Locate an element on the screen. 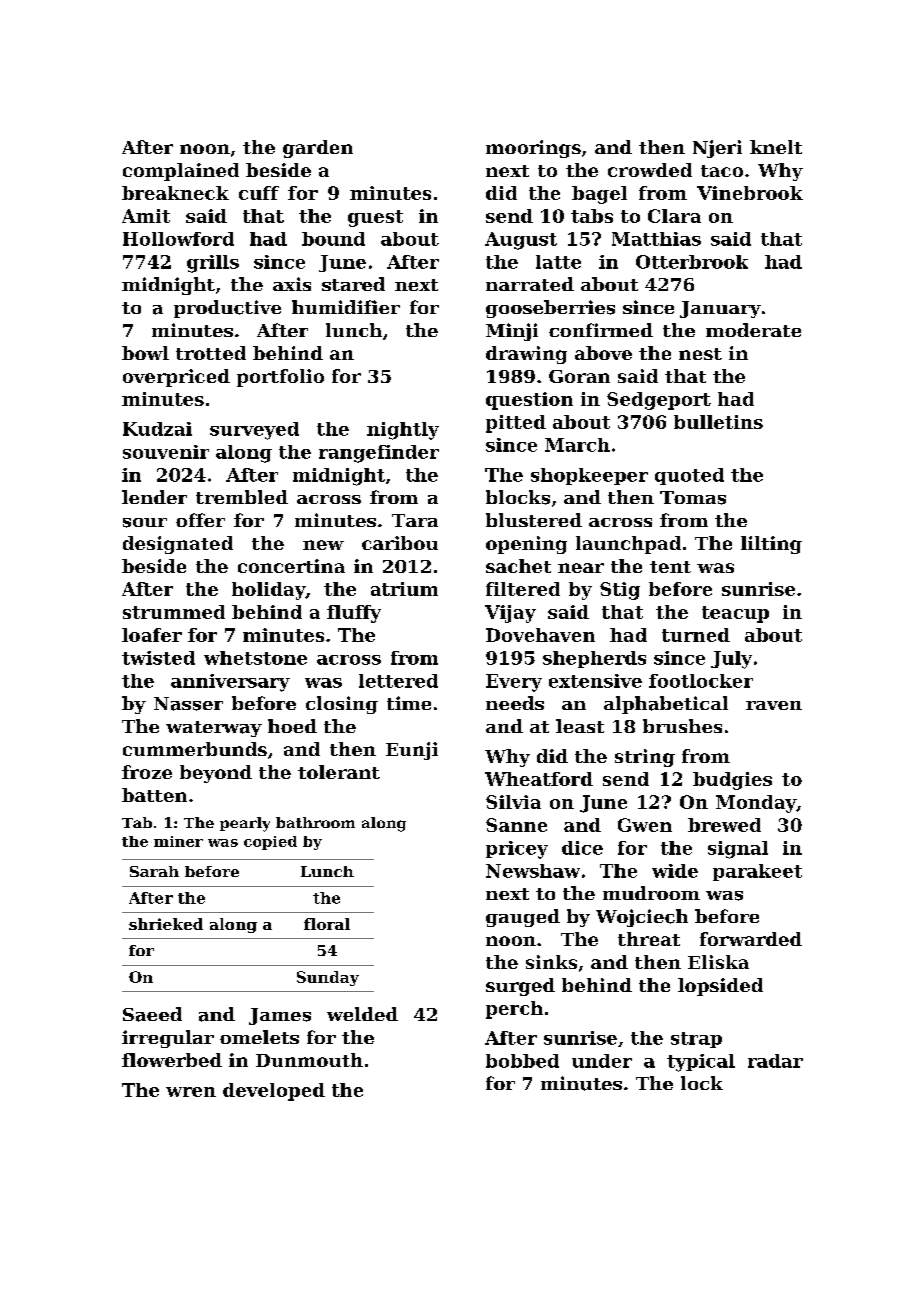 This screenshot has height=1311, width=924. beyond is located at coordinates (216, 774).
